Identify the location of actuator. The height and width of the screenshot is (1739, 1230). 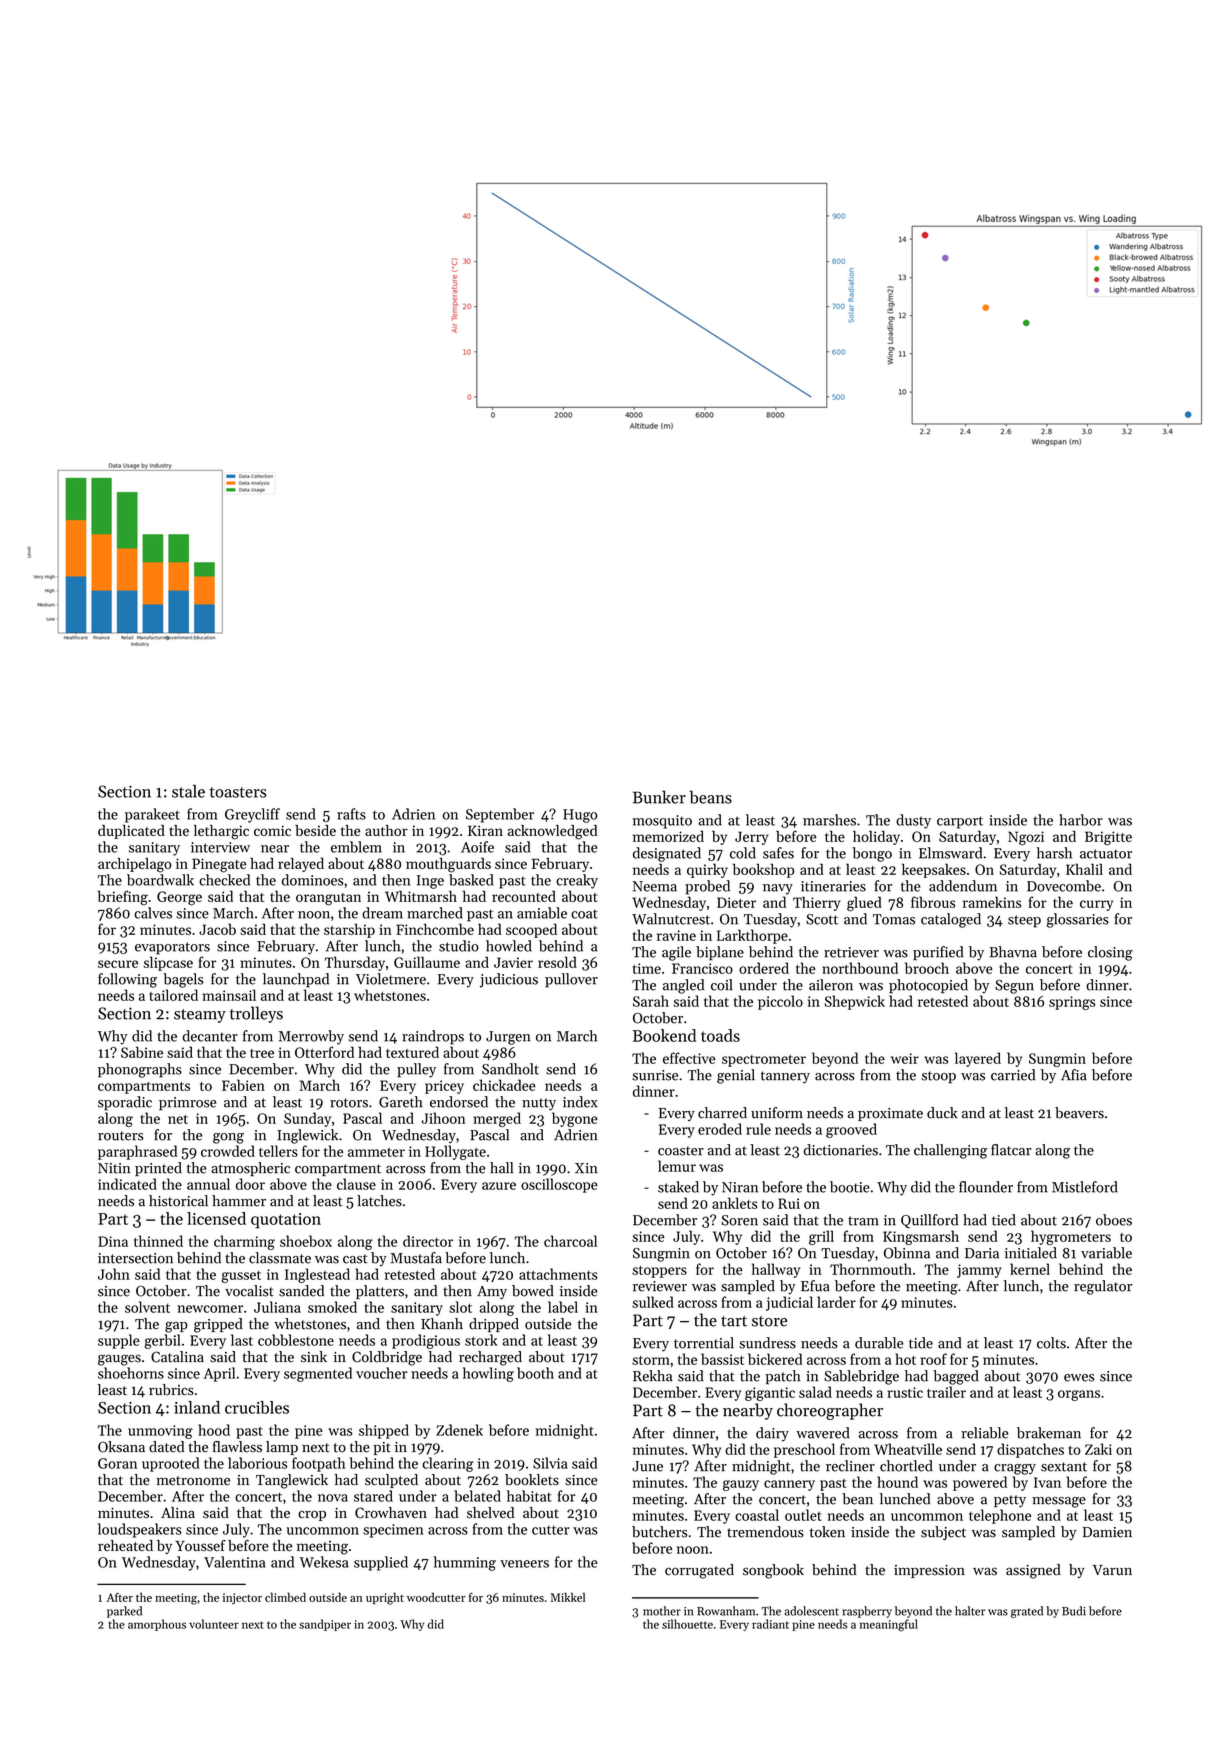
(1106, 854).
